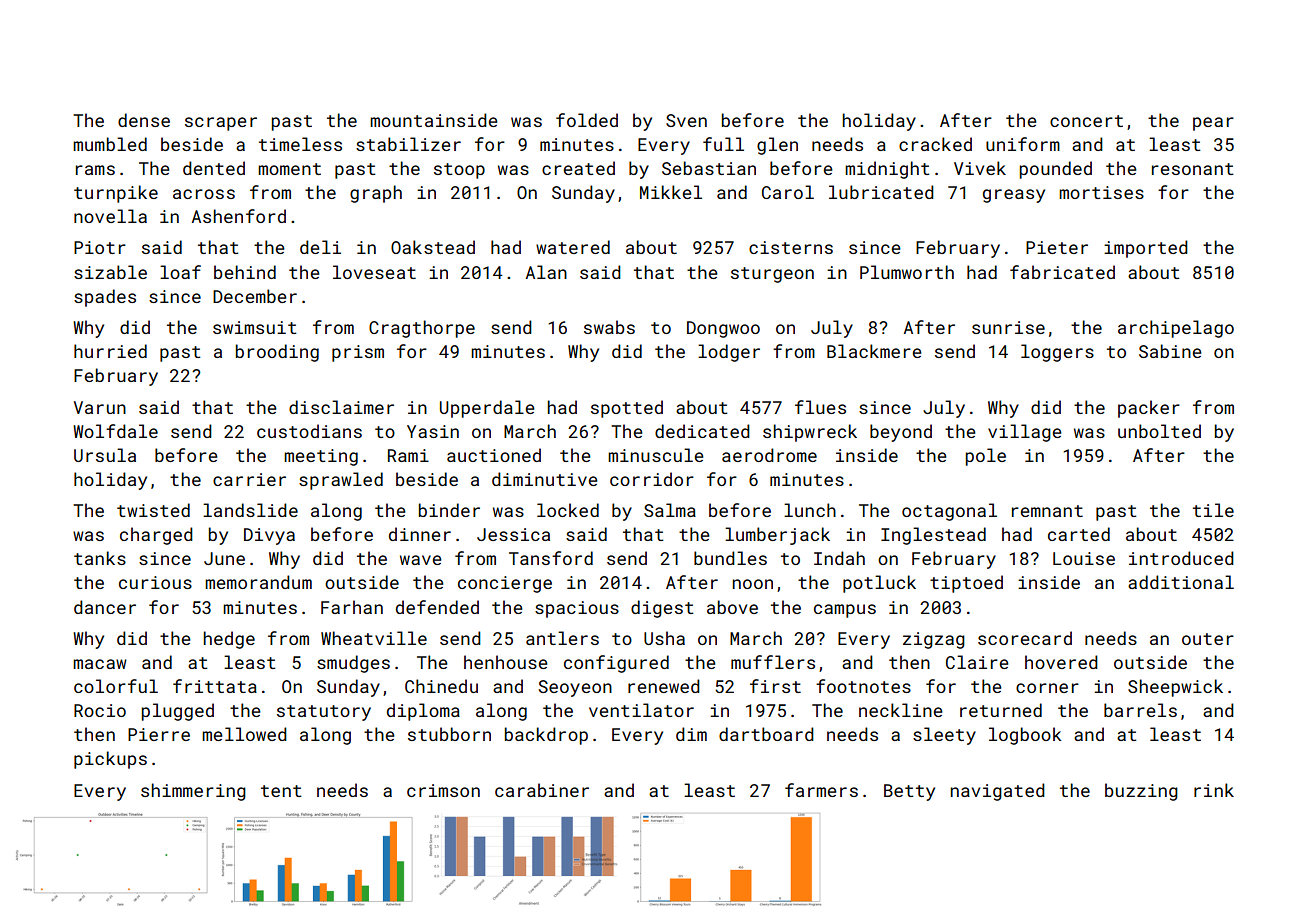 The height and width of the screenshot is (924, 1308). I want to click on introduced, so click(1181, 558).
